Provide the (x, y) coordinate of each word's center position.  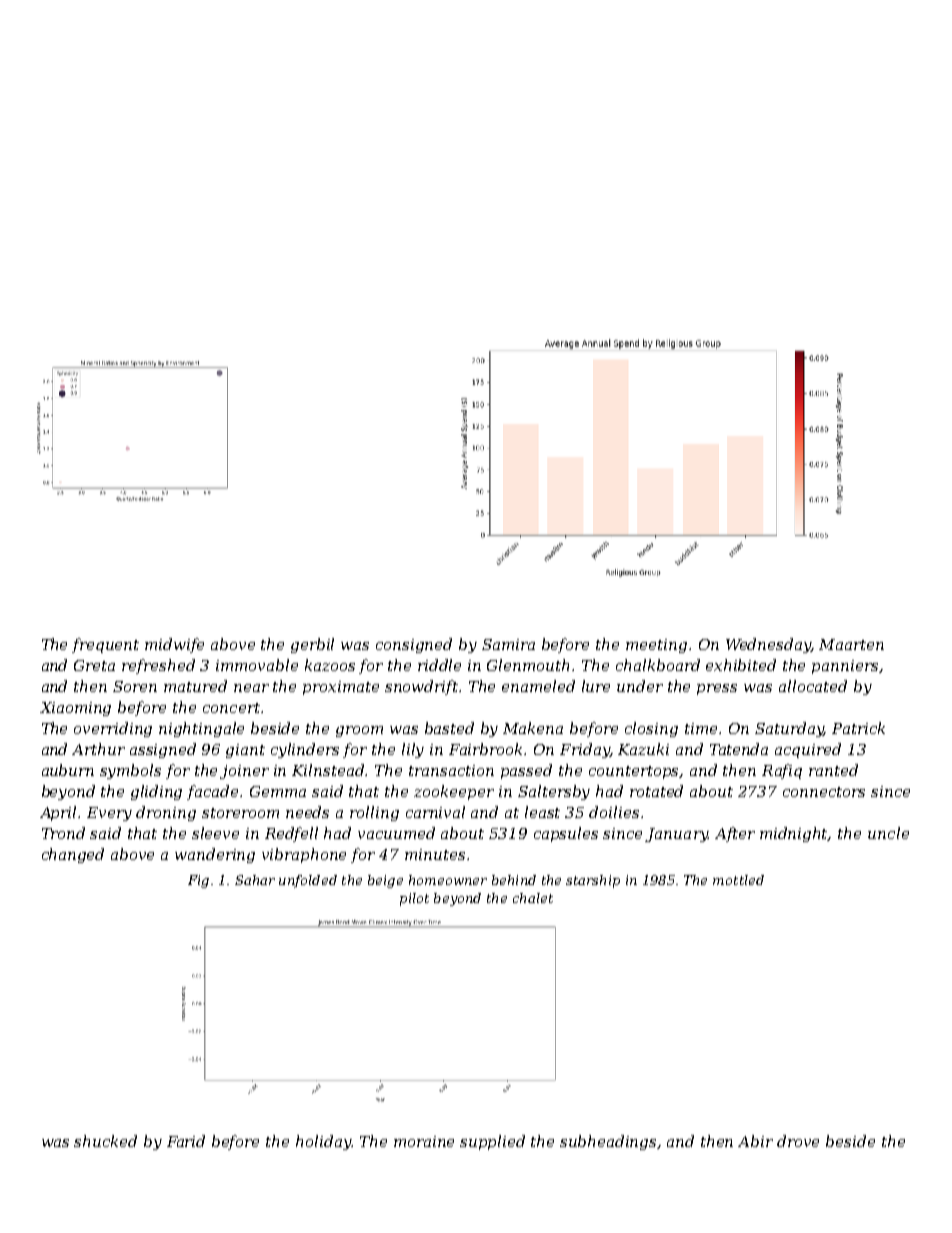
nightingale (201, 729)
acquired (808, 750)
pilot (414, 899)
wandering (215, 855)
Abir (755, 1141)
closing (651, 729)
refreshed (158, 666)
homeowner (448, 880)
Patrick (858, 728)
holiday (324, 1142)
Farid (186, 1141)
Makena (533, 728)
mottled (738, 880)
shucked (105, 1141)
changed (73, 855)
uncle (888, 833)
